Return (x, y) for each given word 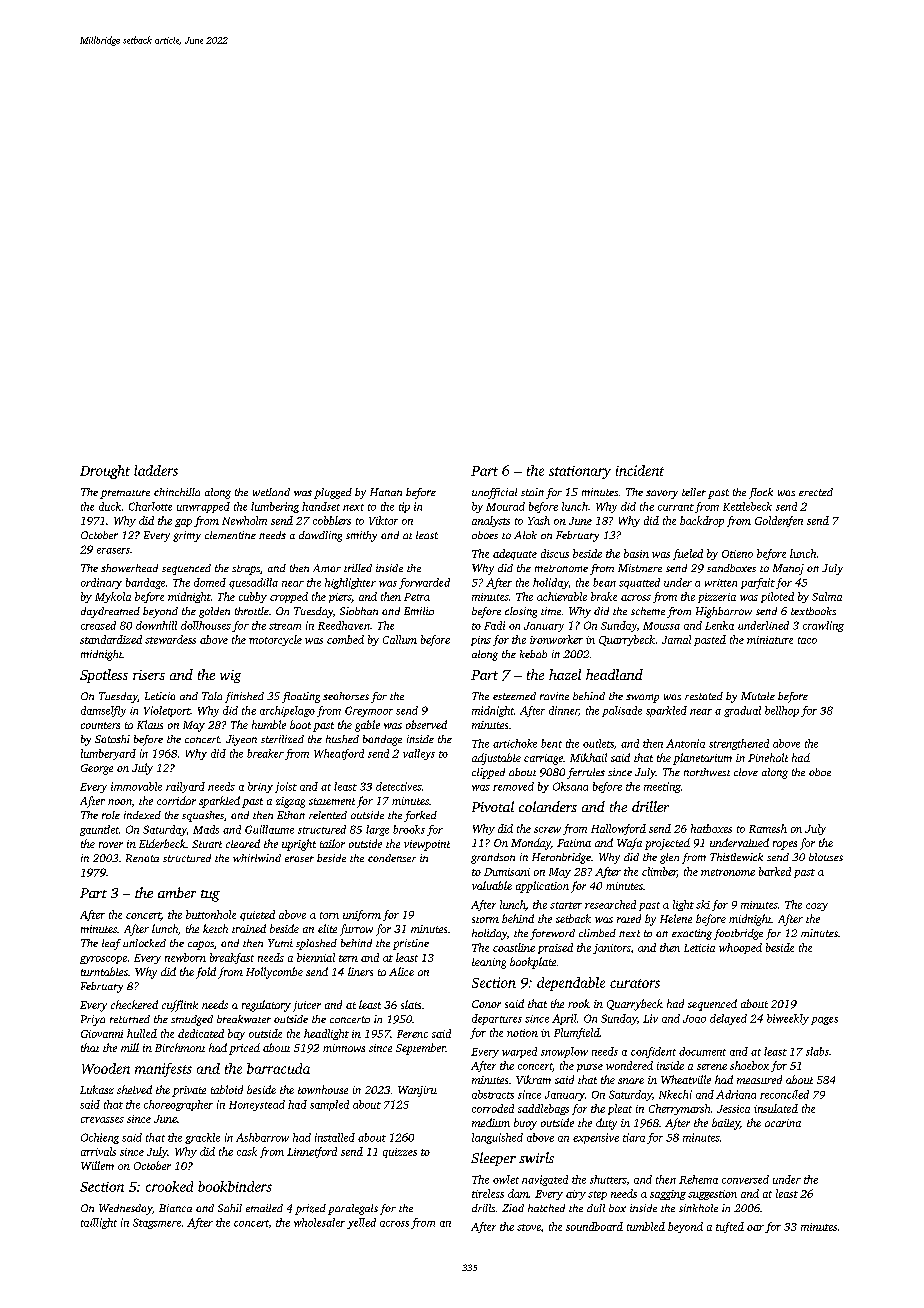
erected (816, 492)
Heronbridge (561, 858)
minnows (344, 1048)
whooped (740, 948)
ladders (156, 470)
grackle (202, 1138)
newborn (185, 957)
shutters (608, 1179)
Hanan (386, 492)
